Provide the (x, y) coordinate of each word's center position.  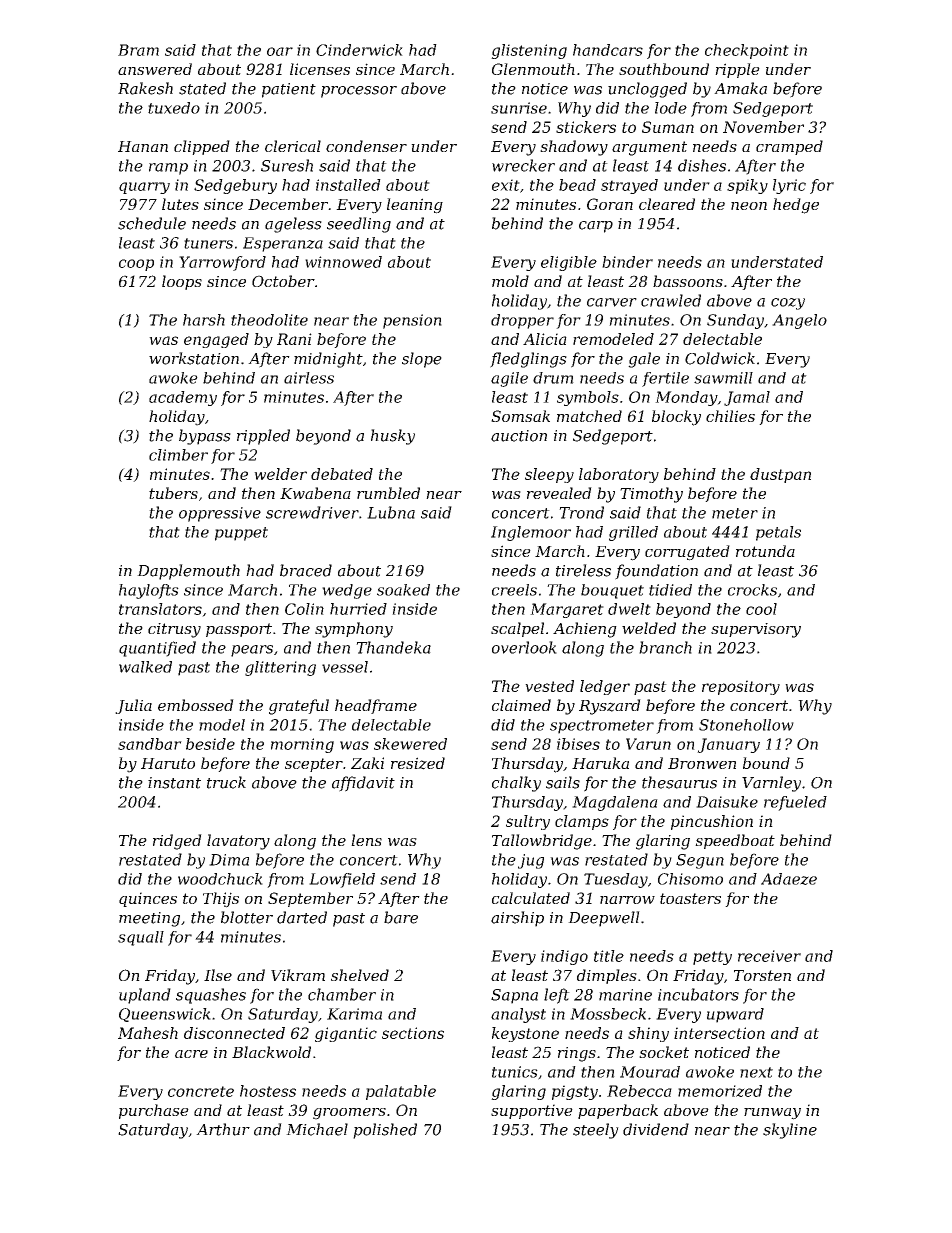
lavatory (238, 842)
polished (385, 1131)
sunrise (519, 108)
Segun (700, 861)
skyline (790, 1131)
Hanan (143, 146)
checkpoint (747, 51)
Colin (304, 609)
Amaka (740, 88)
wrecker (523, 165)
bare (401, 917)
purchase (154, 1111)
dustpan (780, 475)
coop (136, 265)
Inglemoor (531, 533)
